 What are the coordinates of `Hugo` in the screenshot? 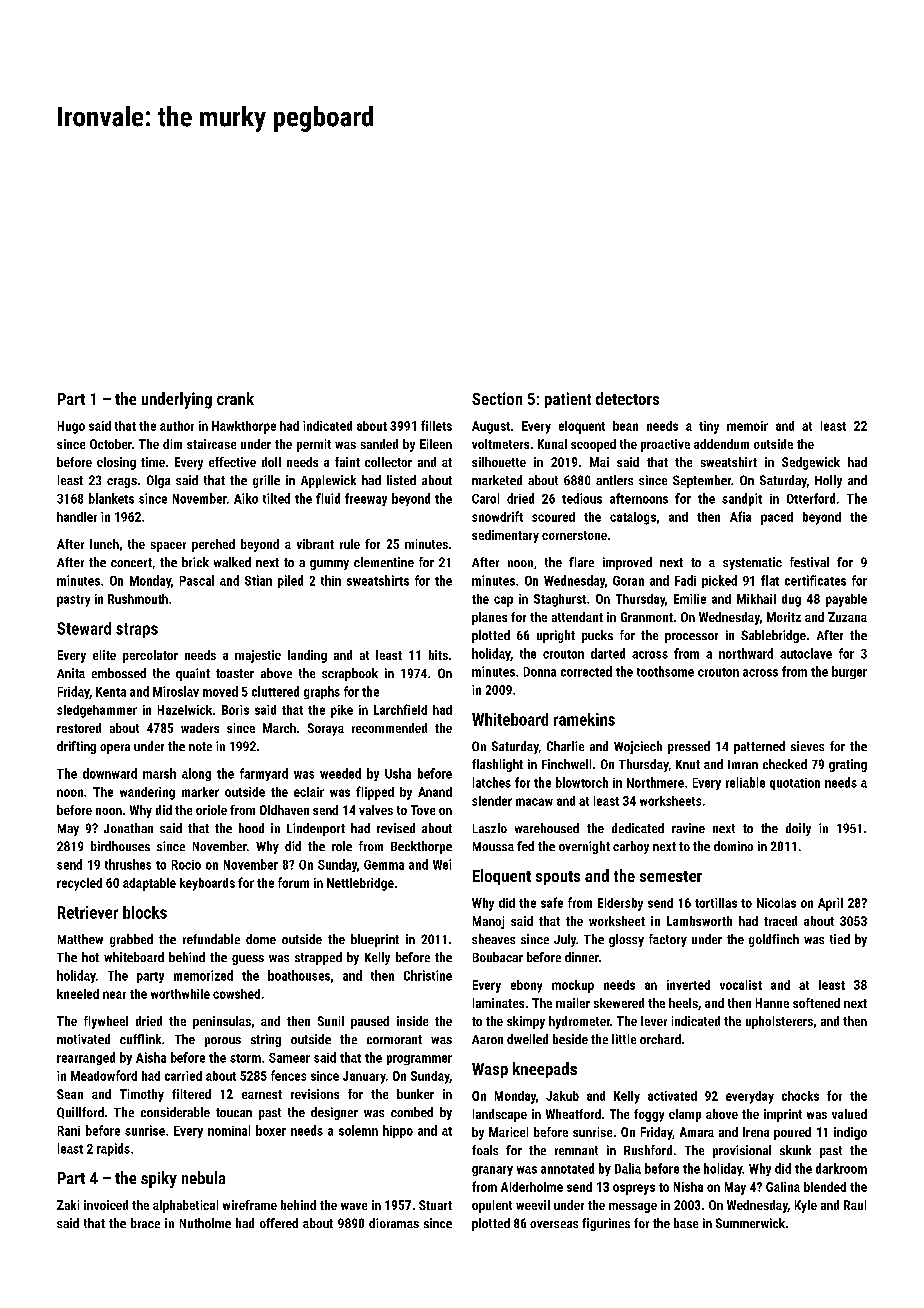 It's located at (71, 427).
